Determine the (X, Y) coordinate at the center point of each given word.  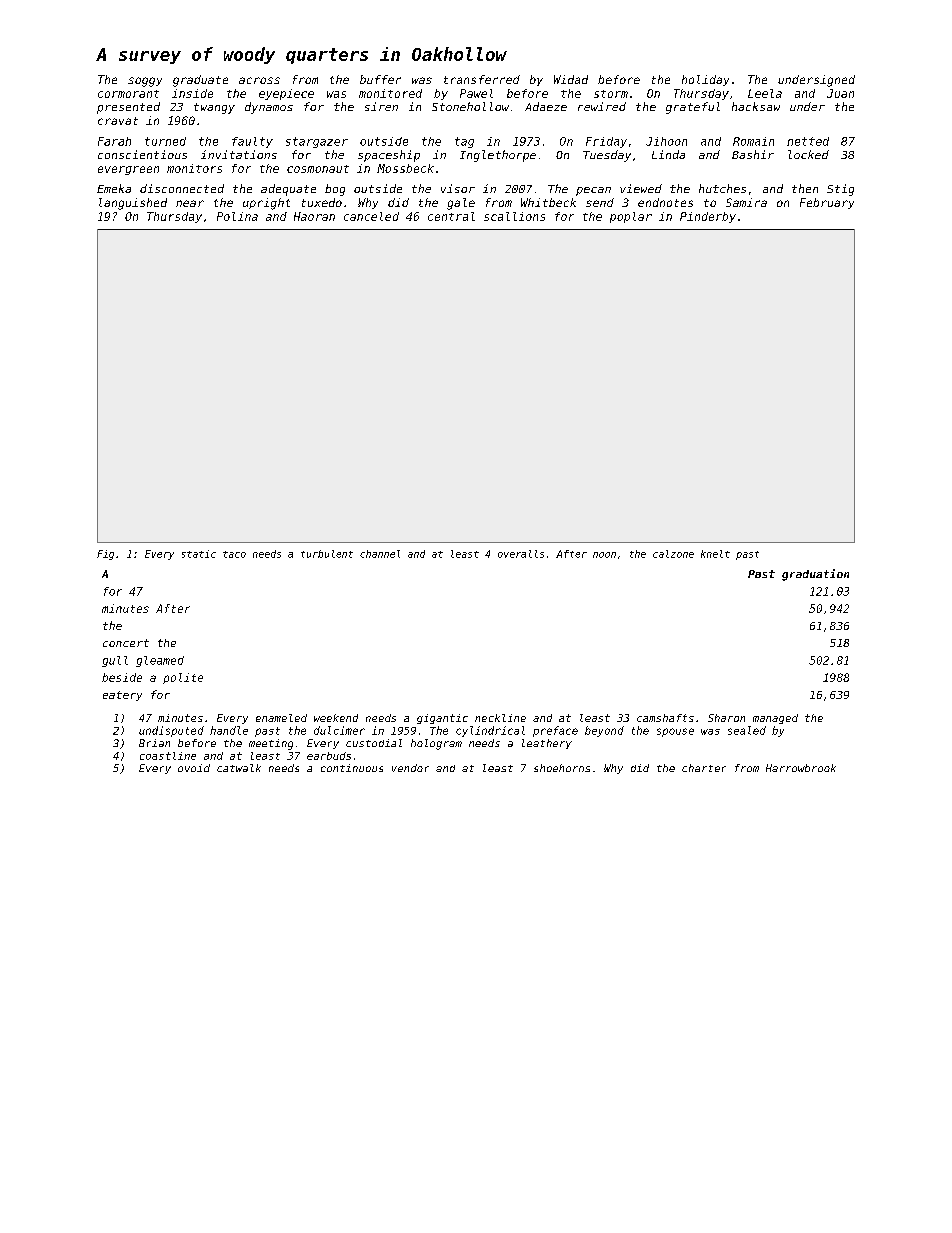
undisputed (171, 731)
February (827, 203)
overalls (521, 554)
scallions (514, 216)
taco (234, 554)
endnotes (665, 202)
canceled (371, 216)
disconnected (182, 188)
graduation (815, 575)
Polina (237, 216)
